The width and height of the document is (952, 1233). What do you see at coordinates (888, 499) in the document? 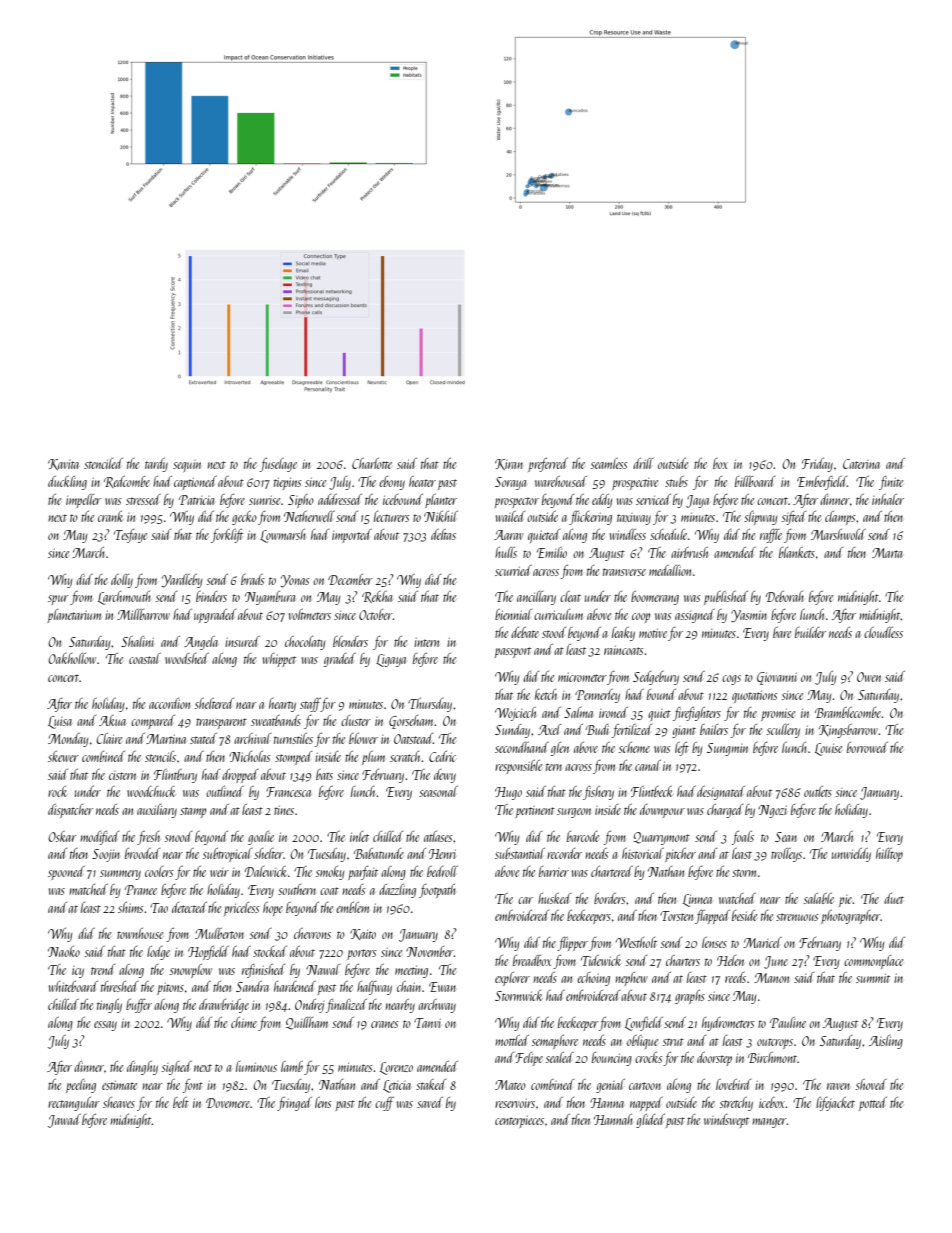
I see `inhaler` at bounding box center [888, 499].
